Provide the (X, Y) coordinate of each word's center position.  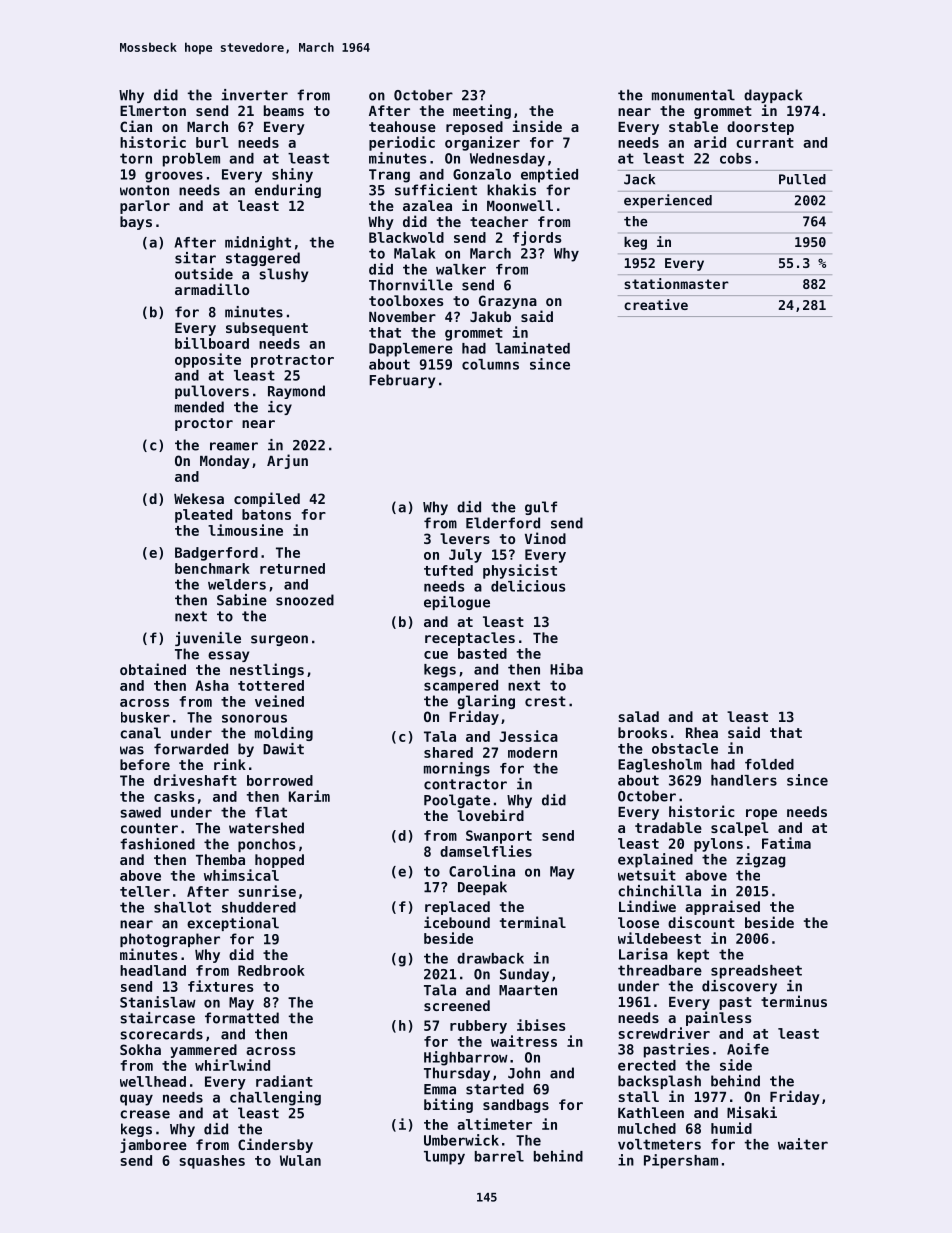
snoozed (305, 600)
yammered (203, 1051)
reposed (474, 128)
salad (638, 716)
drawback (490, 958)
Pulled (802, 179)
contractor (465, 784)
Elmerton (153, 110)
